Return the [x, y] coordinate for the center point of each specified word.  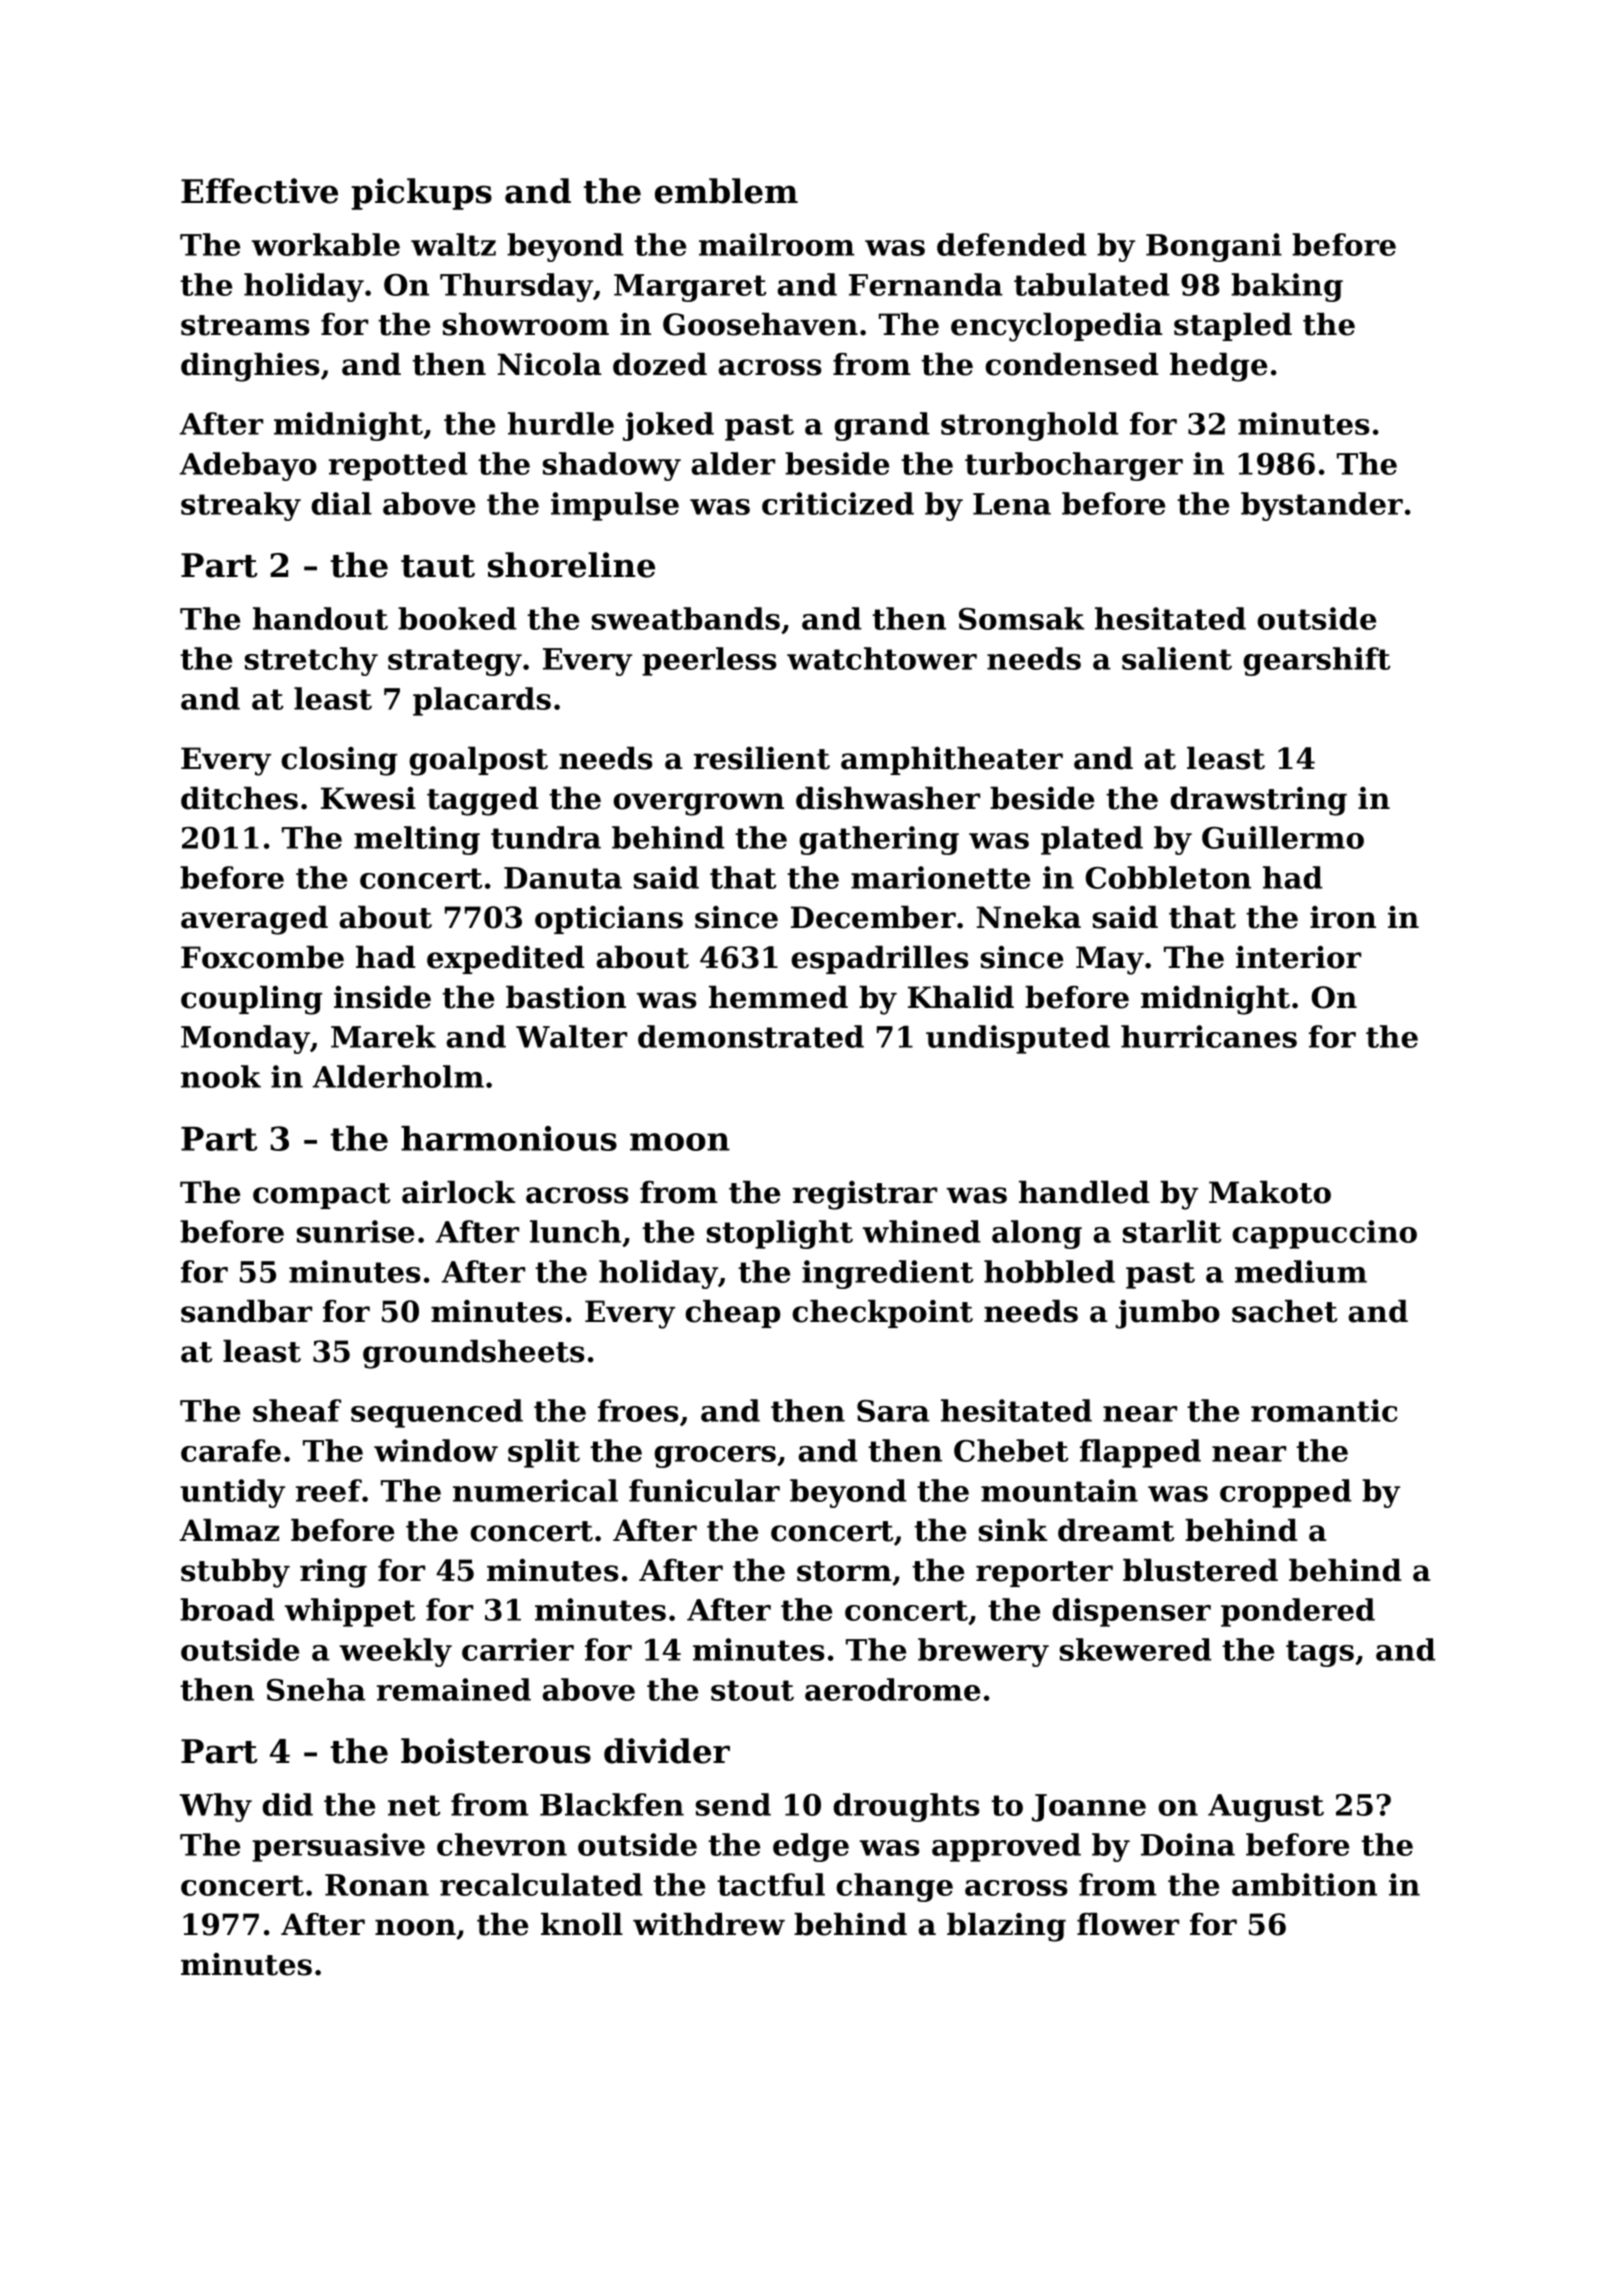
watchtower [882, 658]
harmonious [509, 1138]
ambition [1304, 1884]
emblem [726, 191]
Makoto [1270, 1192]
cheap [733, 1314]
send [733, 1804]
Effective [259, 191]
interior [1298, 957]
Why [216, 1807]
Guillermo [1283, 837]
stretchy [311, 661]
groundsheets [474, 1354]
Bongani [1214, 247]
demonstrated [751, 1036]
